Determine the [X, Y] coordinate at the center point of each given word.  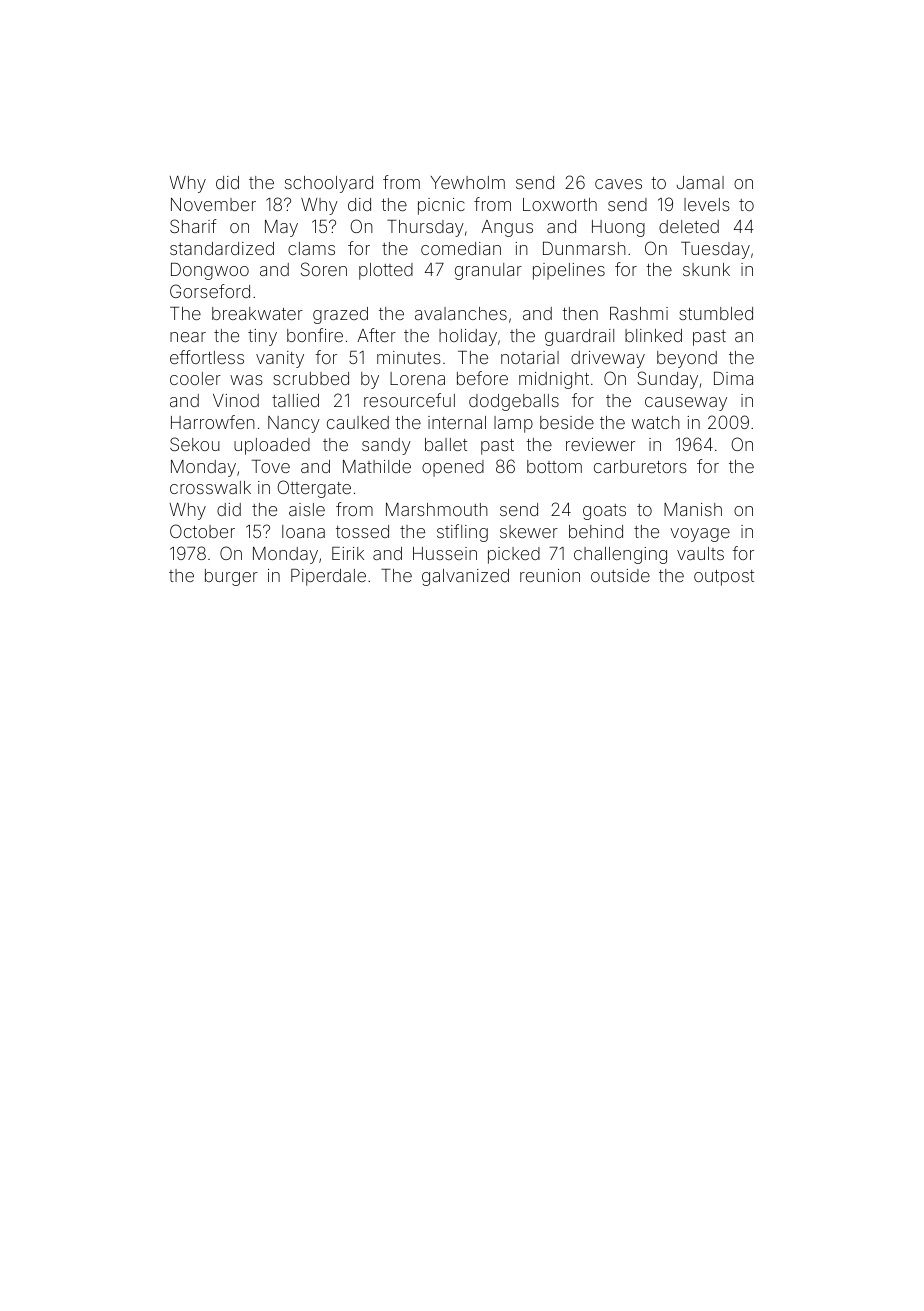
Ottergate [314, 489]
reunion [550, 575]
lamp [513, 424]
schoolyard [329, 184]
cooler [195, 378]
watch [656, 422]
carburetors [640, 466]
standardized [222, 248]
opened [453, 468]
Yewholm [468, 182]
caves [618, 184]
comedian [461, 248]
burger [231, 577]
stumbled [716, 313]
